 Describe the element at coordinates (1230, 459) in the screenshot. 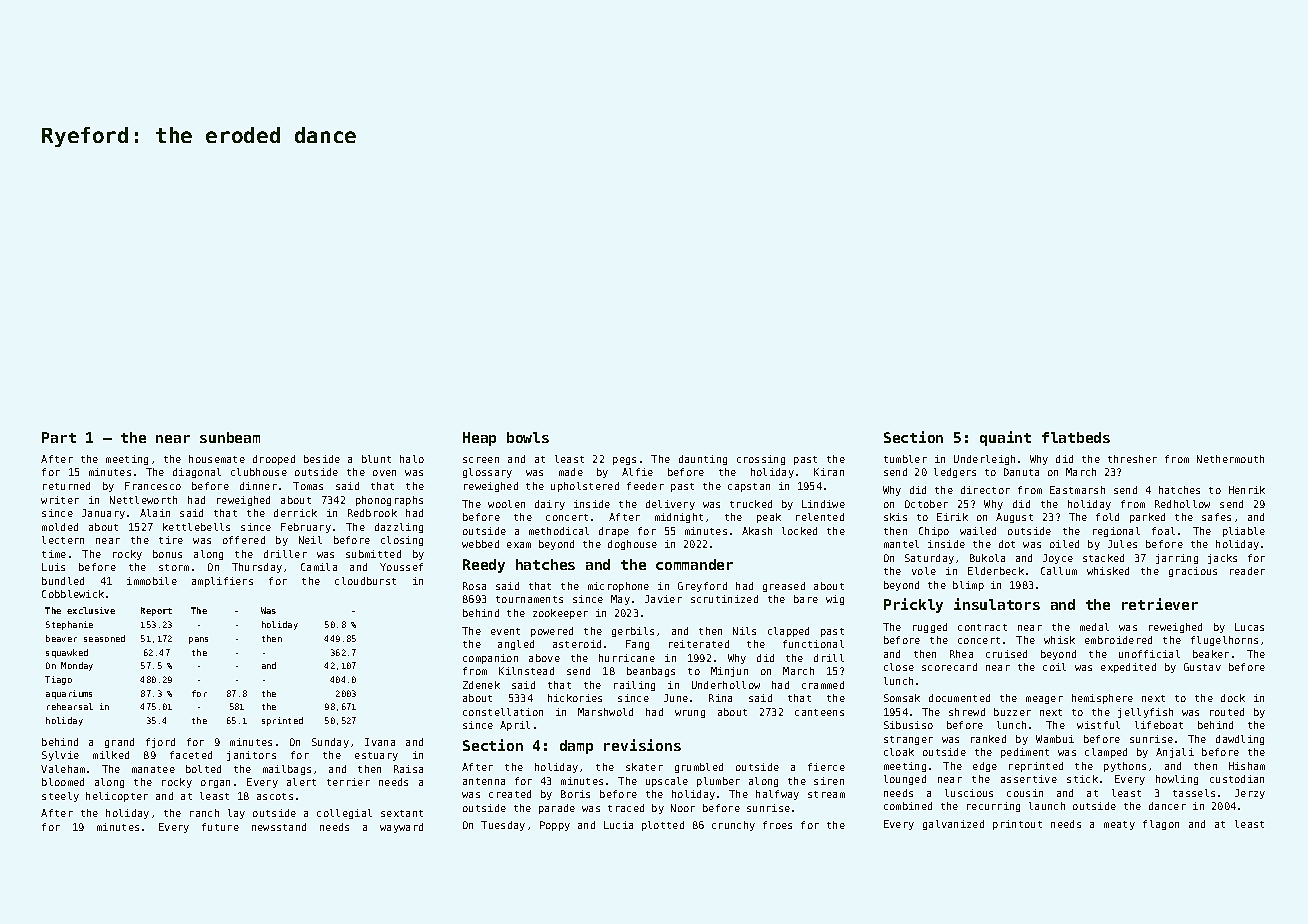

I see `Nethermouth` at that location.
